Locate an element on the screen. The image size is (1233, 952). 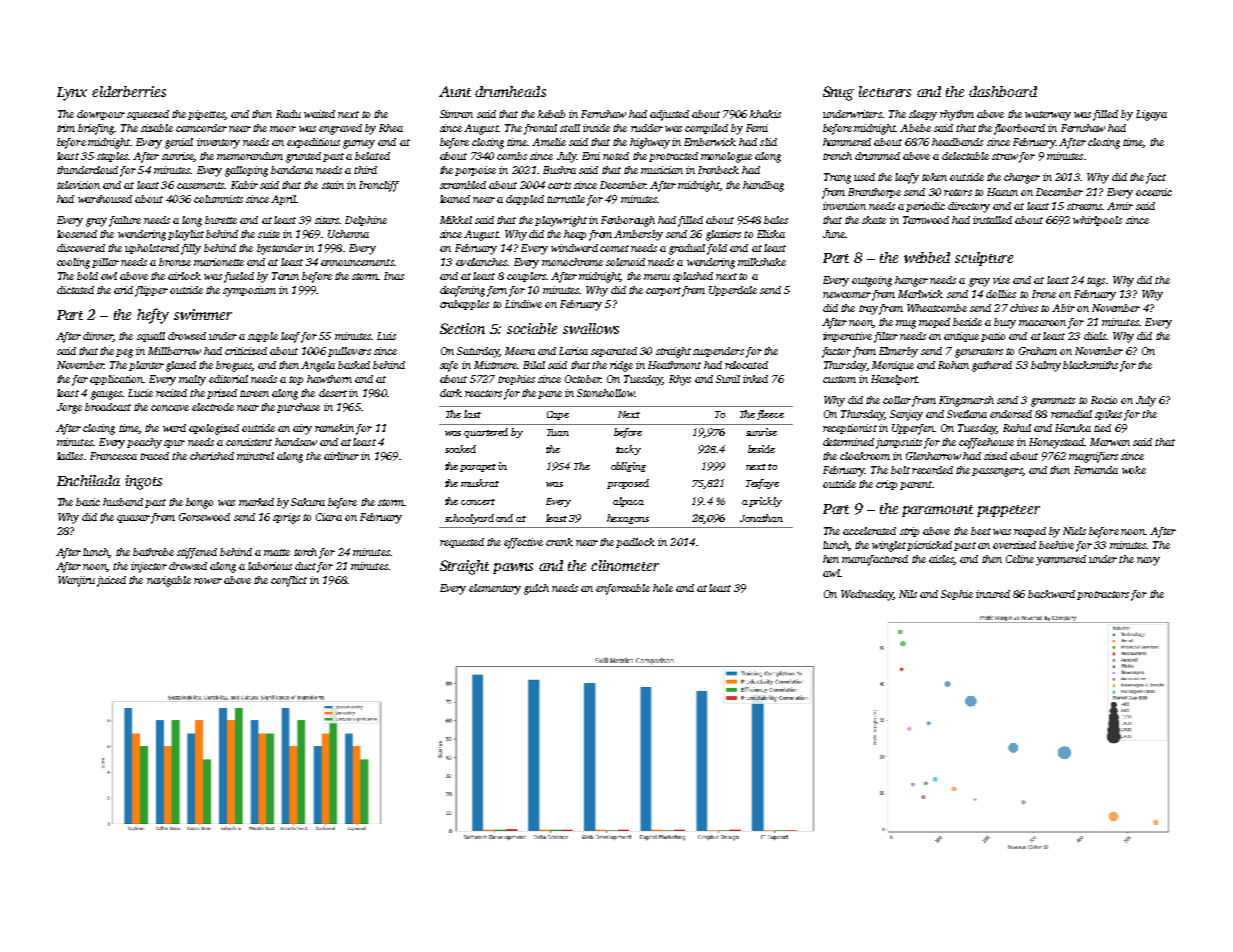
determined is located at coordinates (848, 442).
